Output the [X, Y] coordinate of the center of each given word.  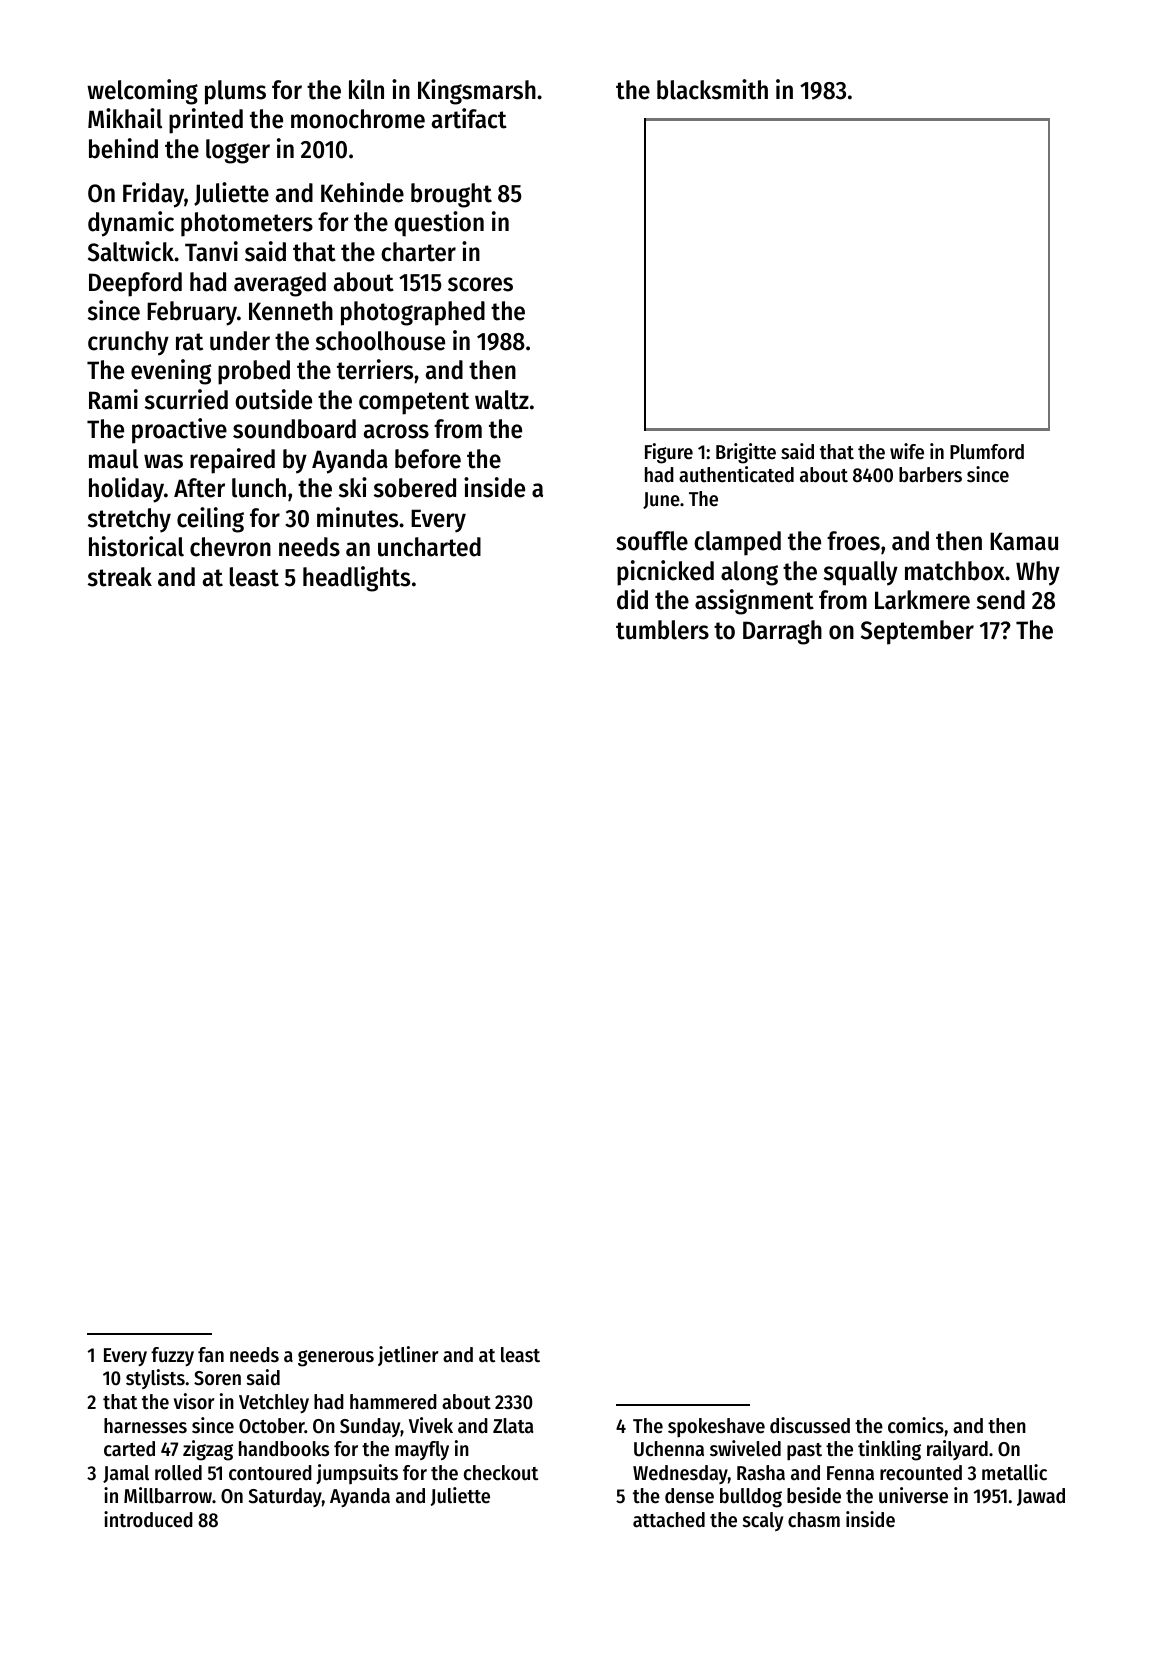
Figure [669, 453]
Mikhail [125, 118]
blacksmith [712, 89]
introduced [148, 1519]
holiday [126, 490]
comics [916, 1425]
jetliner [408, 1356]
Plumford [987, 452]
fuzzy [172, 1356]
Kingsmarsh [477, 92]
